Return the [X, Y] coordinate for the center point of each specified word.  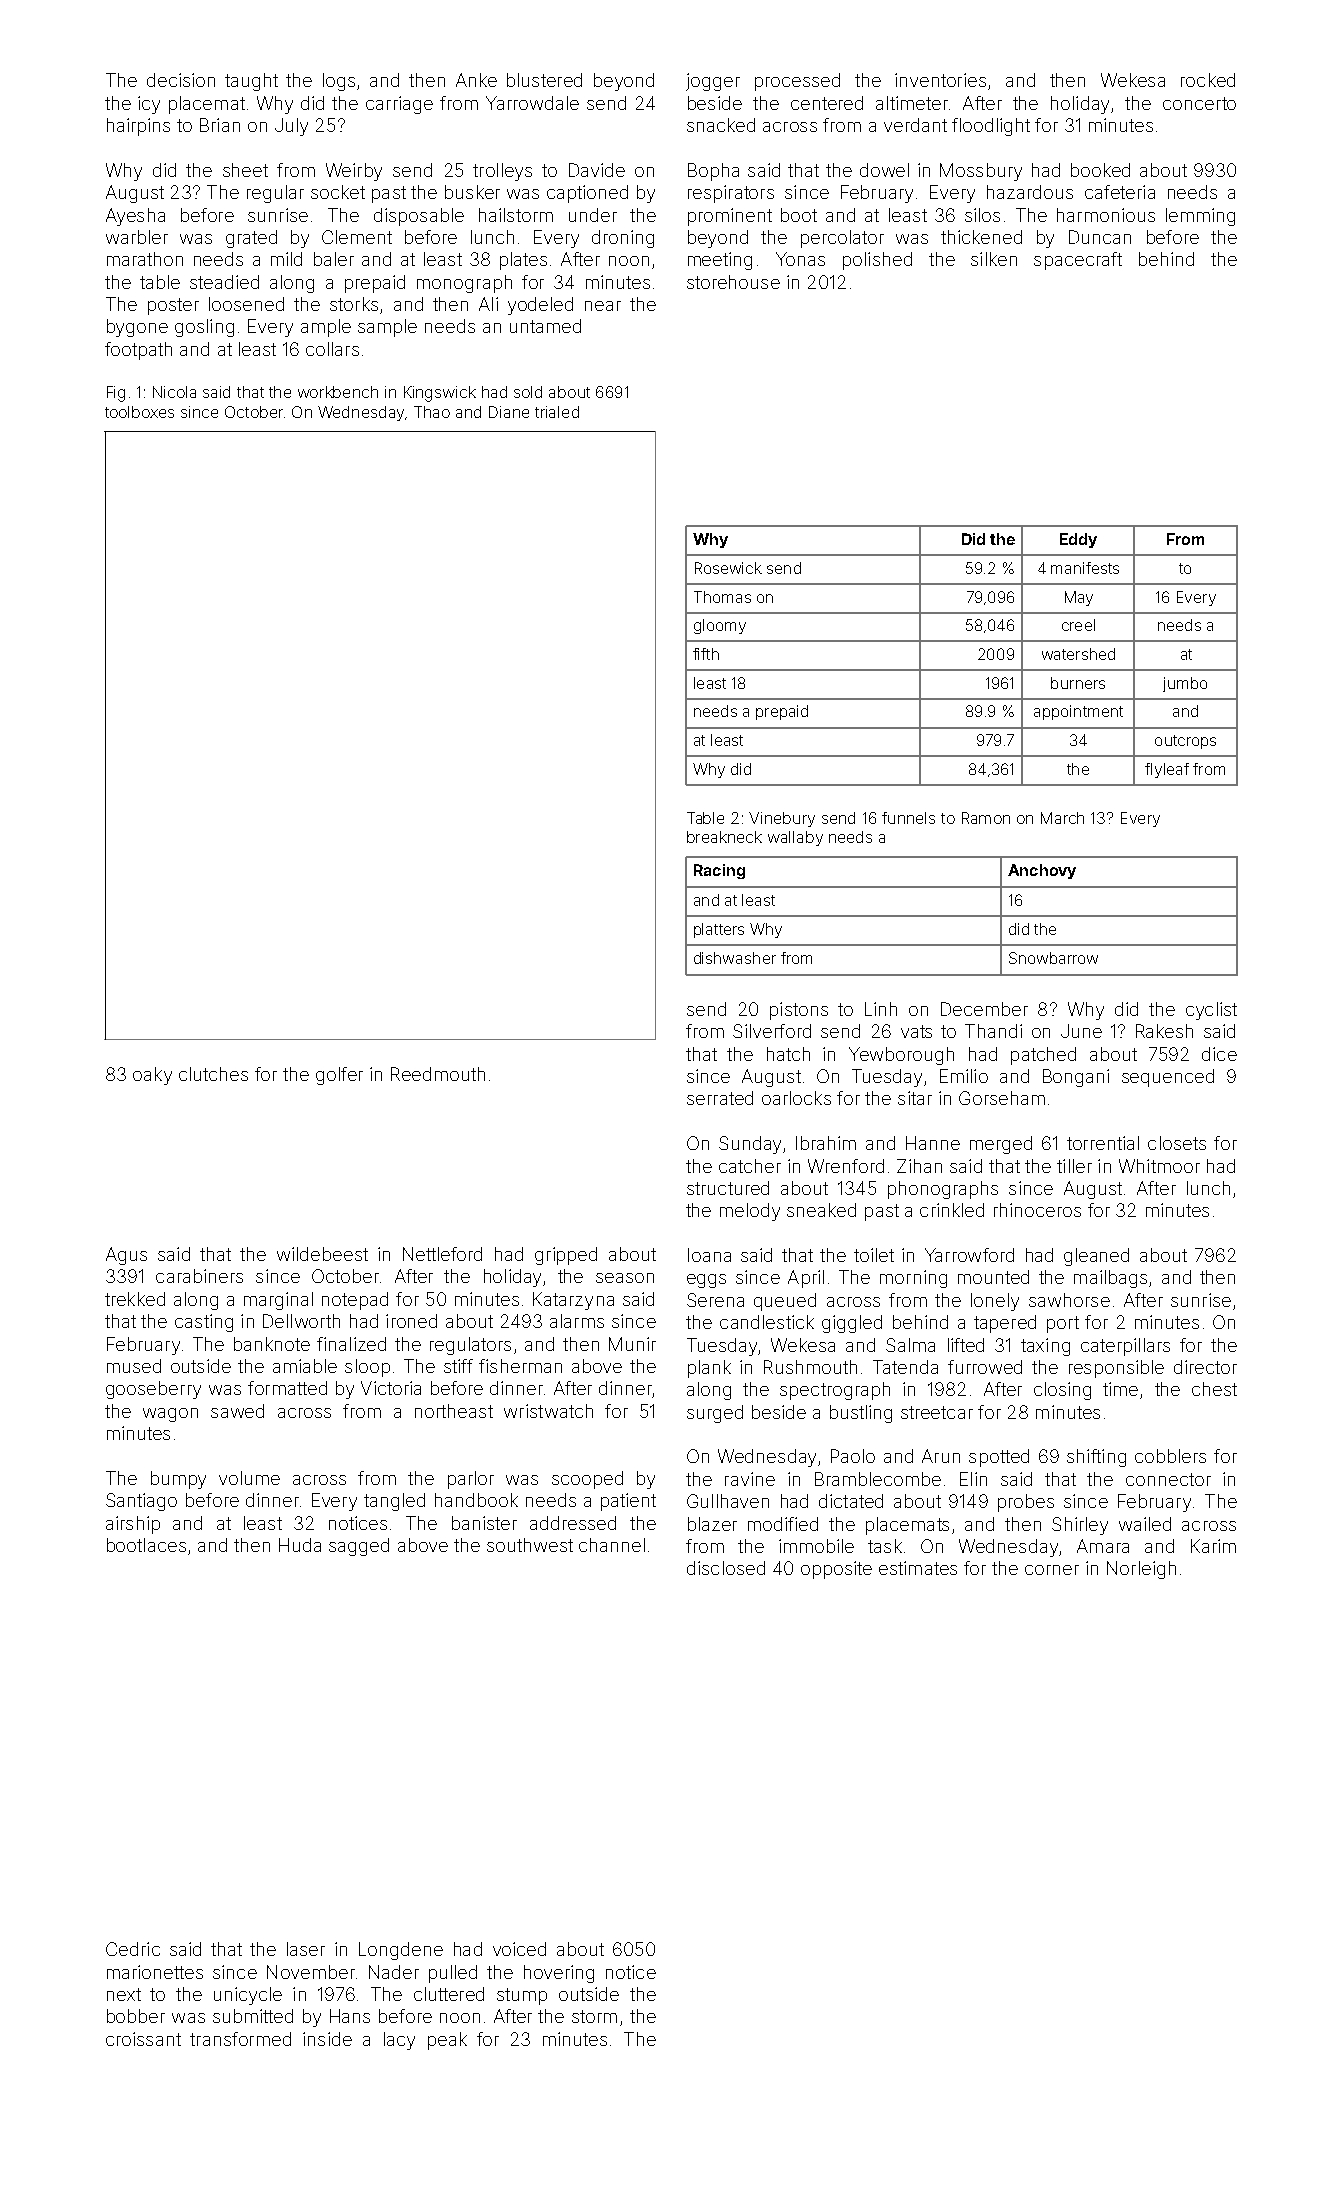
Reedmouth [438, 1074]
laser [306, 1949]
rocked [1208, 80]
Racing [719, 871]
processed [797, 82]
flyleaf [1167, 770]
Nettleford [442, 1254]
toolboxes [139, 412]
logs [339, 82]
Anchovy [1042, 871]
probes [1026, 1503]
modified [783, 1524]
